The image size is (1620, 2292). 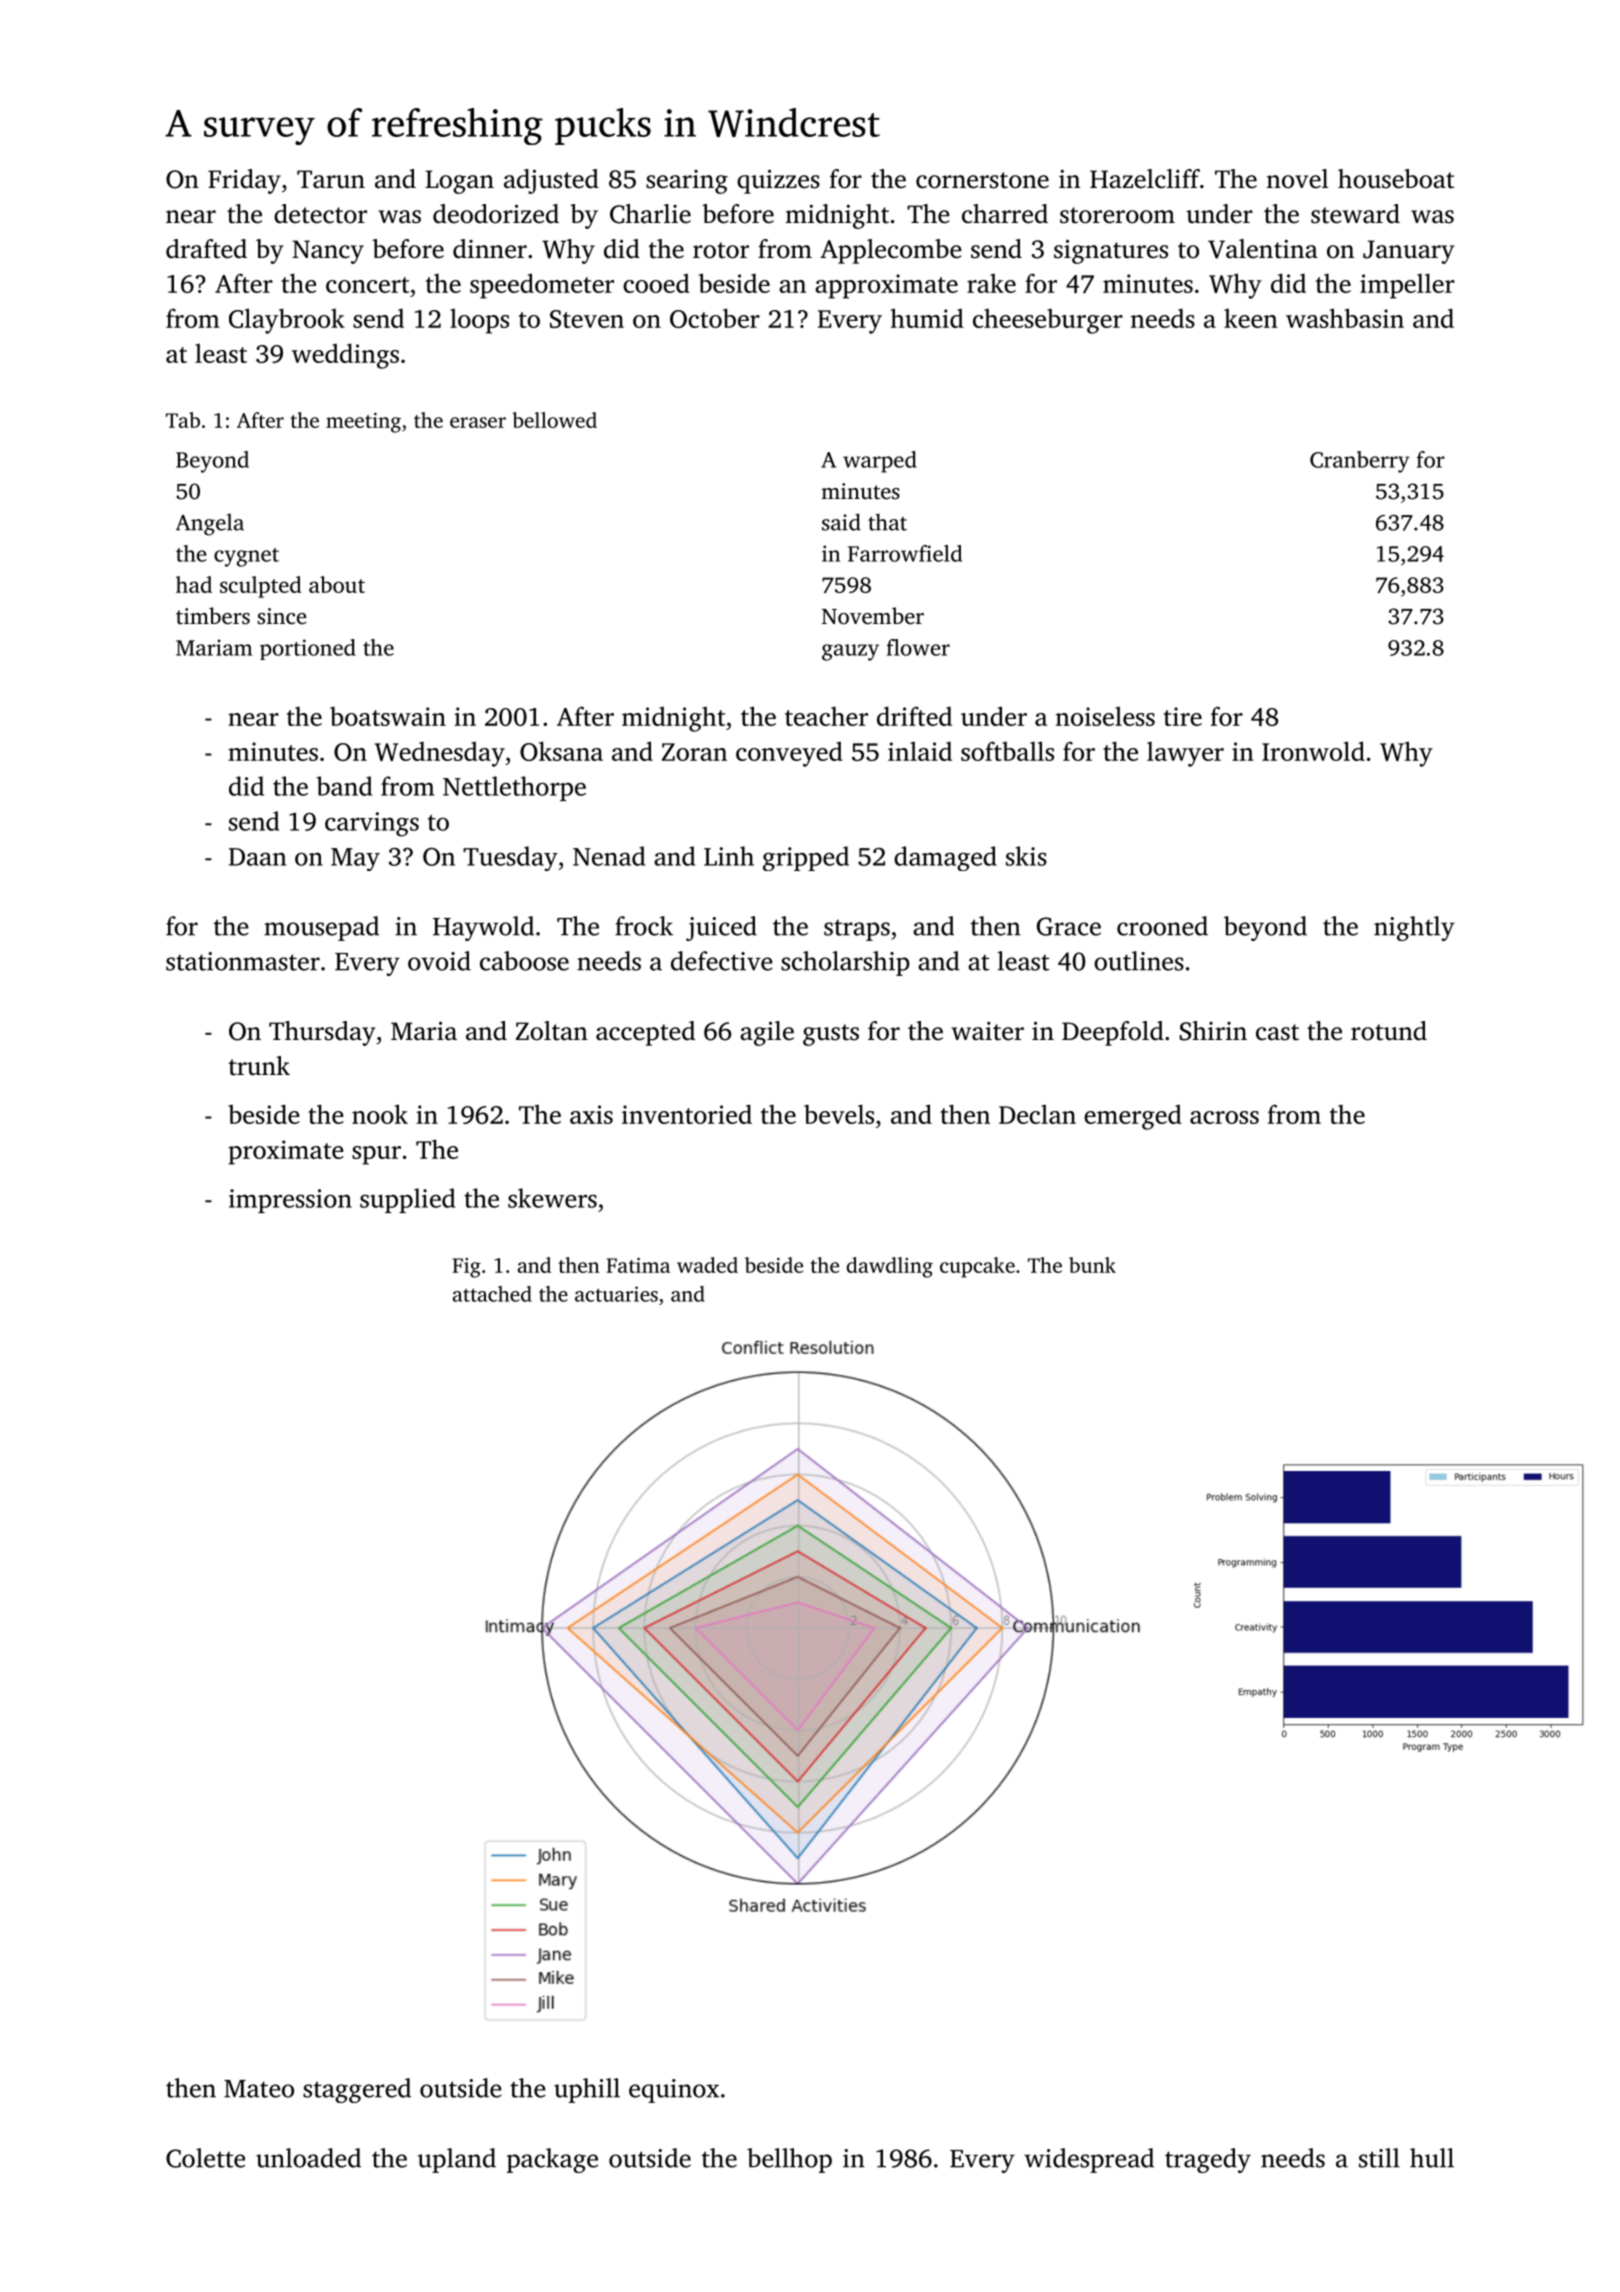 What do you see at coordinates (331, 179) in the screenshot?
I see `Tarun` at bounding box center [331, 179].
